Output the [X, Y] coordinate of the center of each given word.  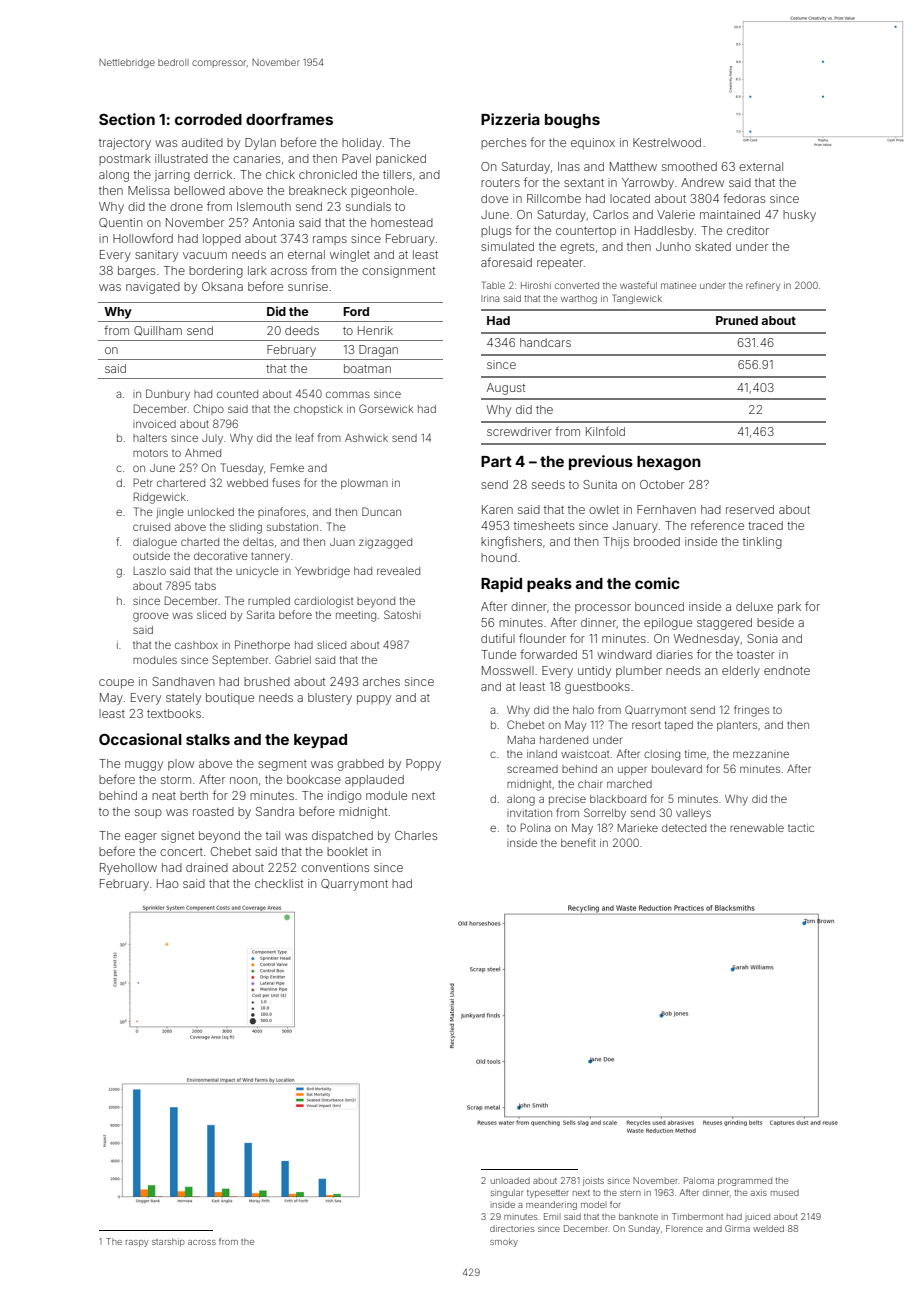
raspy [137, 1243]
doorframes [289, 119]
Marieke [638, 828]
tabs [205, 586]
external [761, 166]
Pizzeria [510, 119]
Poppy [423, 765]
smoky [504, 1242]
